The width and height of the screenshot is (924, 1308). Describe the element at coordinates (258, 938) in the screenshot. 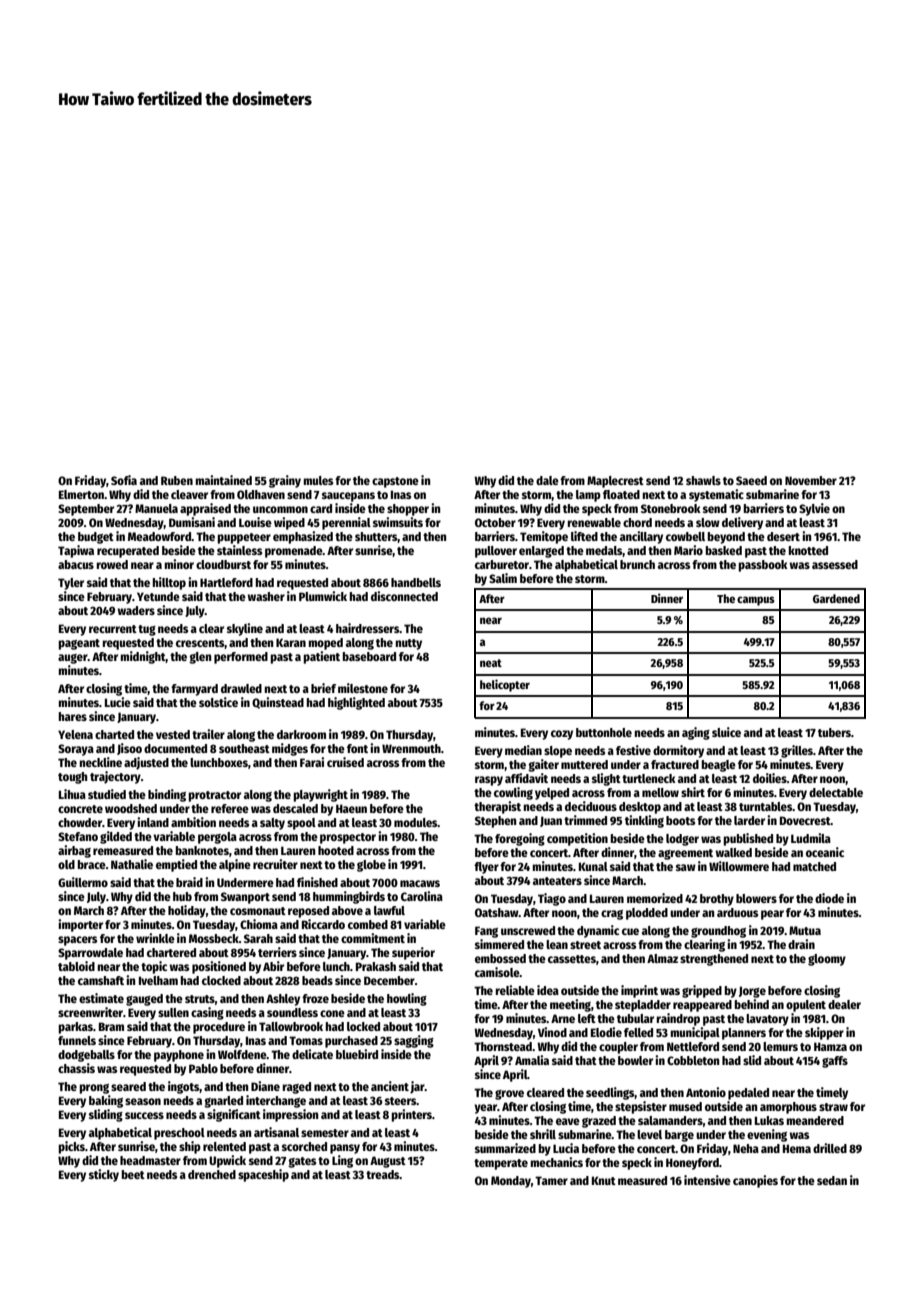

I see `Sarah` at that location.
